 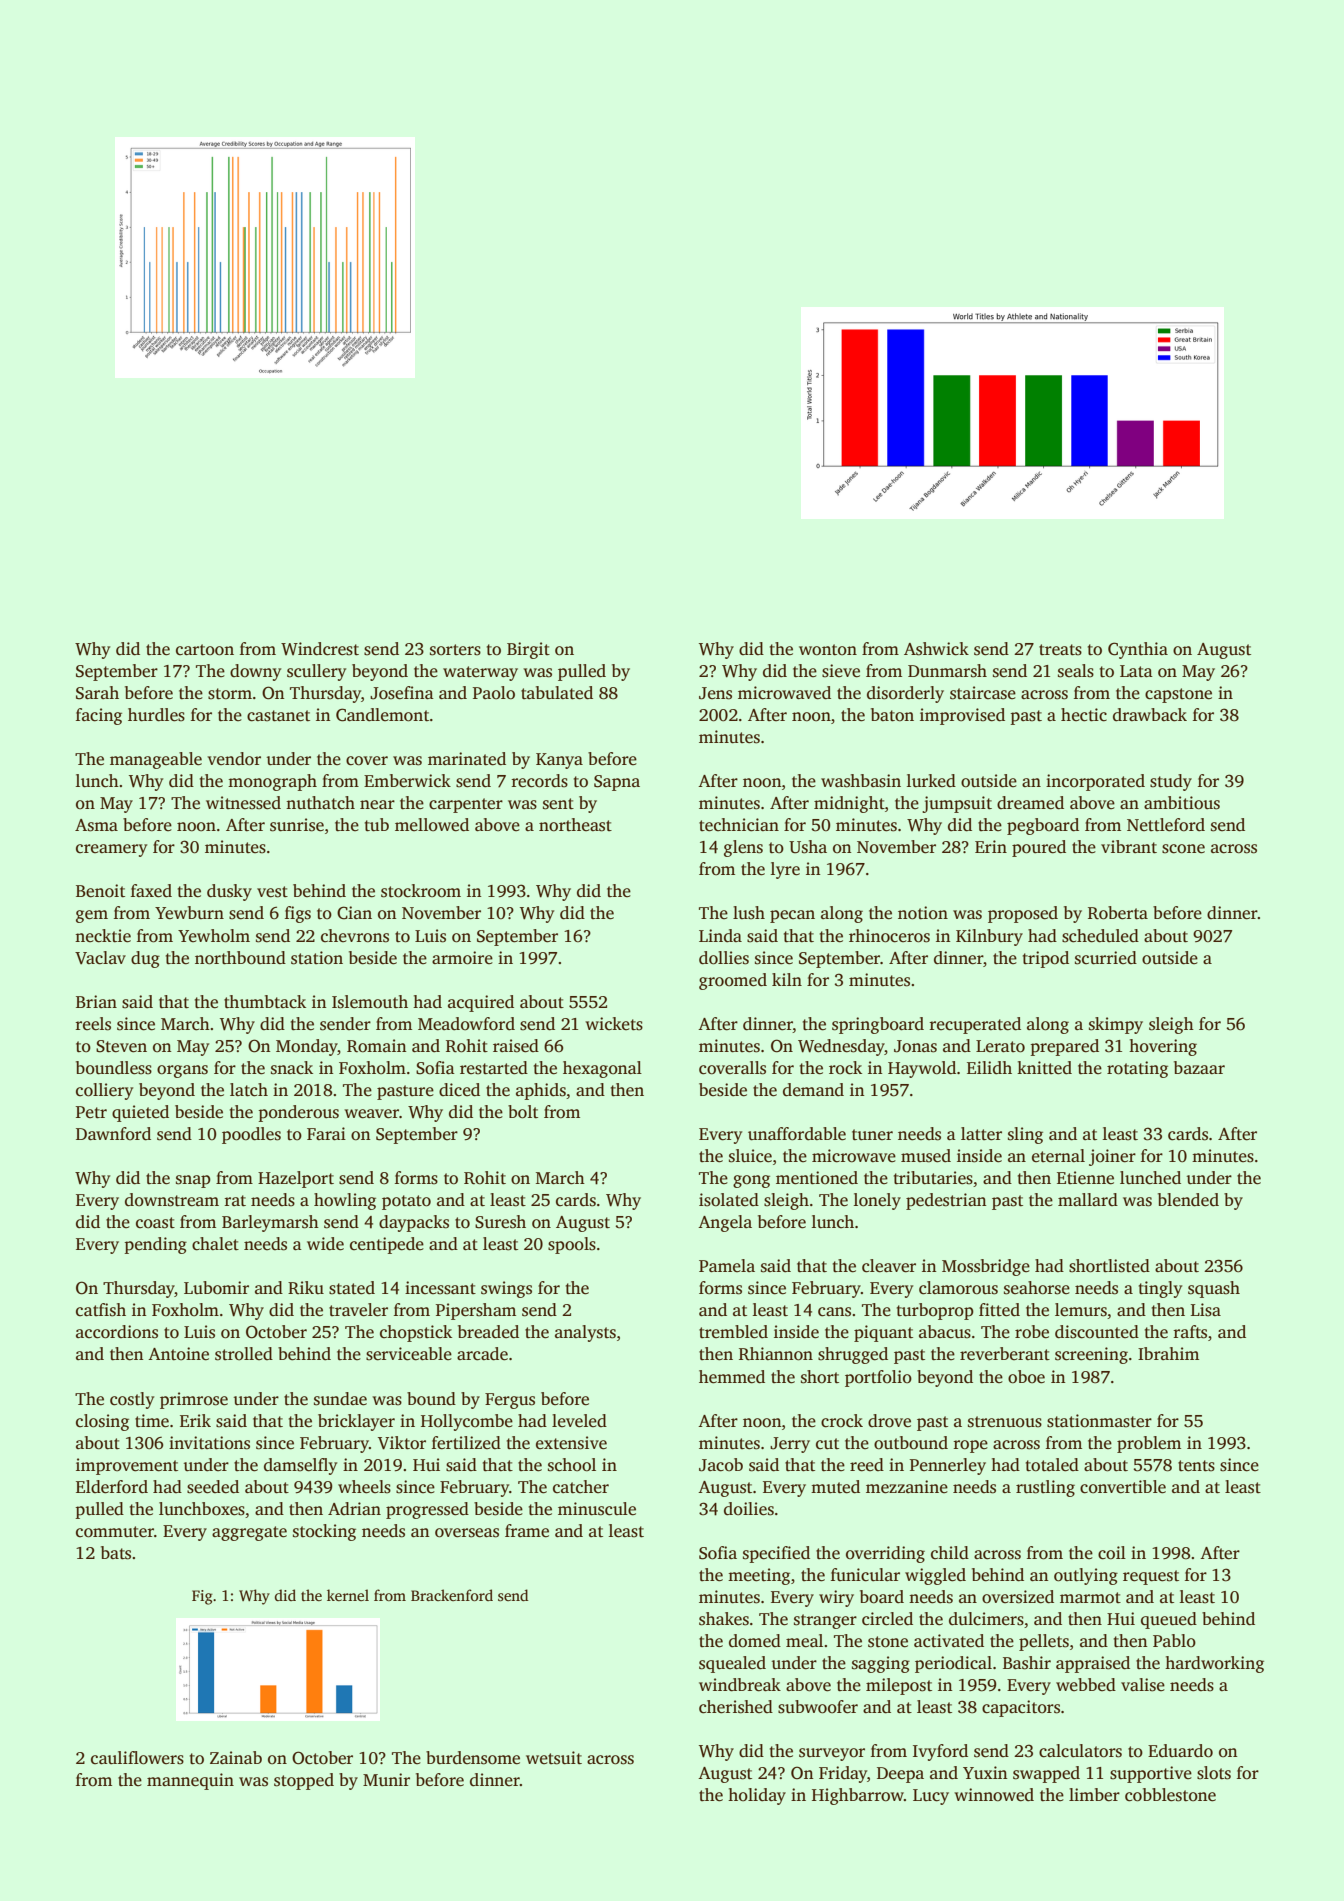 I want to click on catfish, so click(x=101, y=1310).
